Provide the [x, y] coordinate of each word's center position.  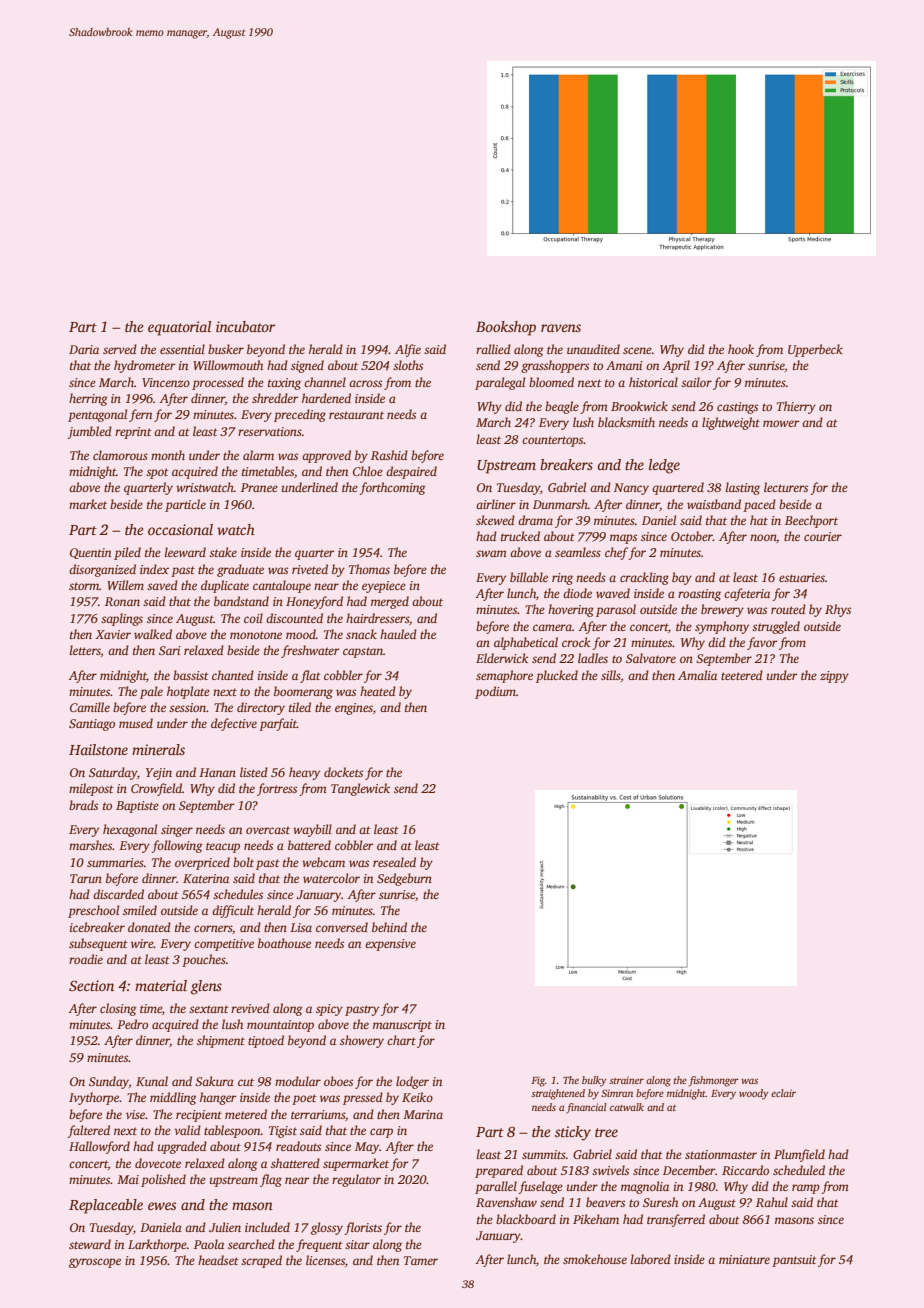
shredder [275, 398]
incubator [245, 326]
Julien [225, 1227]
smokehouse [595, 1259]
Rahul [772, 1202]
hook [741, 349]
